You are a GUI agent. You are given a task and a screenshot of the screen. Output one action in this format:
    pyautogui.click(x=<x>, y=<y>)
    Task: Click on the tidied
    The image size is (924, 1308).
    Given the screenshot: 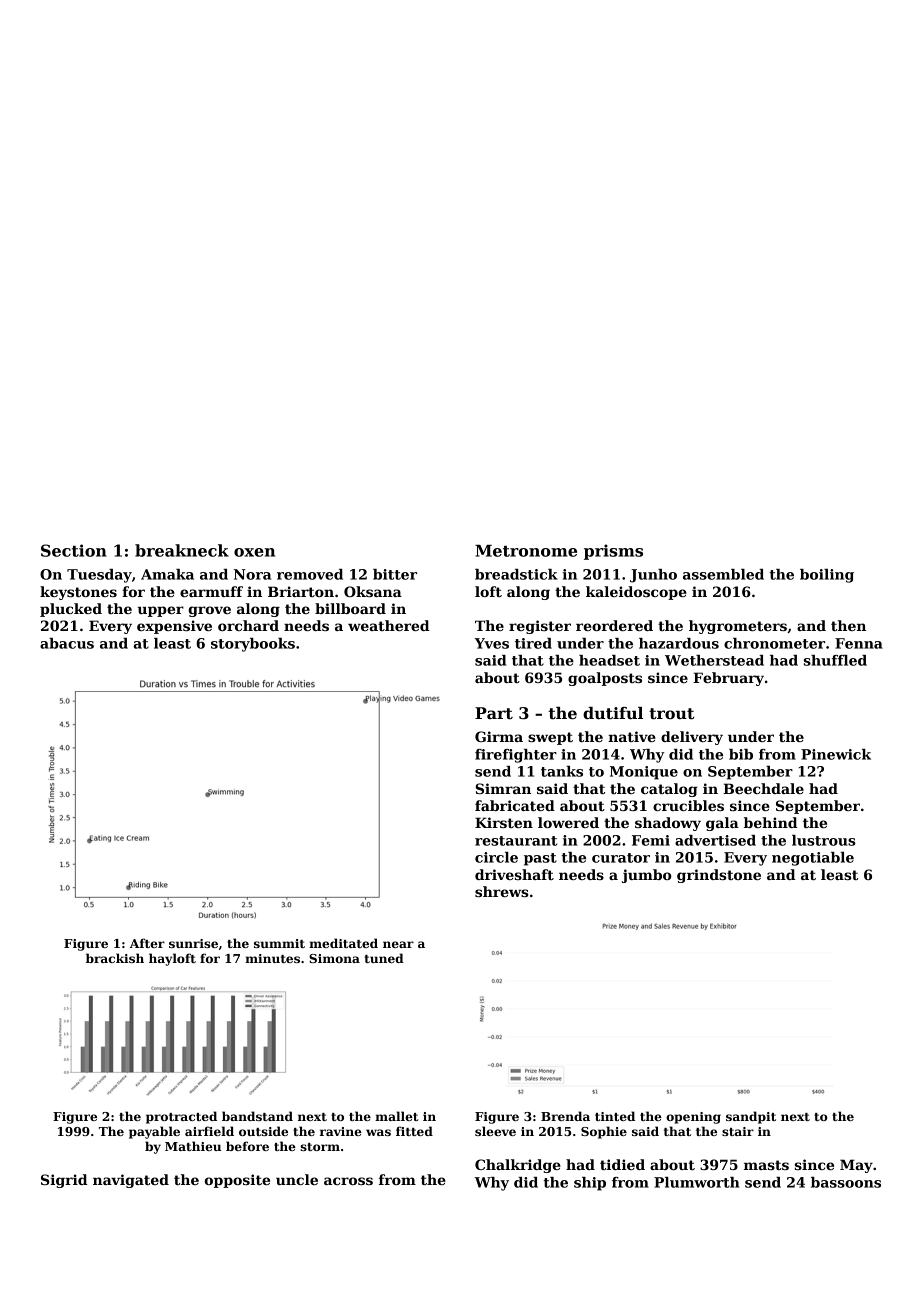 What is the action you would take?
    pyautogui.click(x=622, y=1164)
